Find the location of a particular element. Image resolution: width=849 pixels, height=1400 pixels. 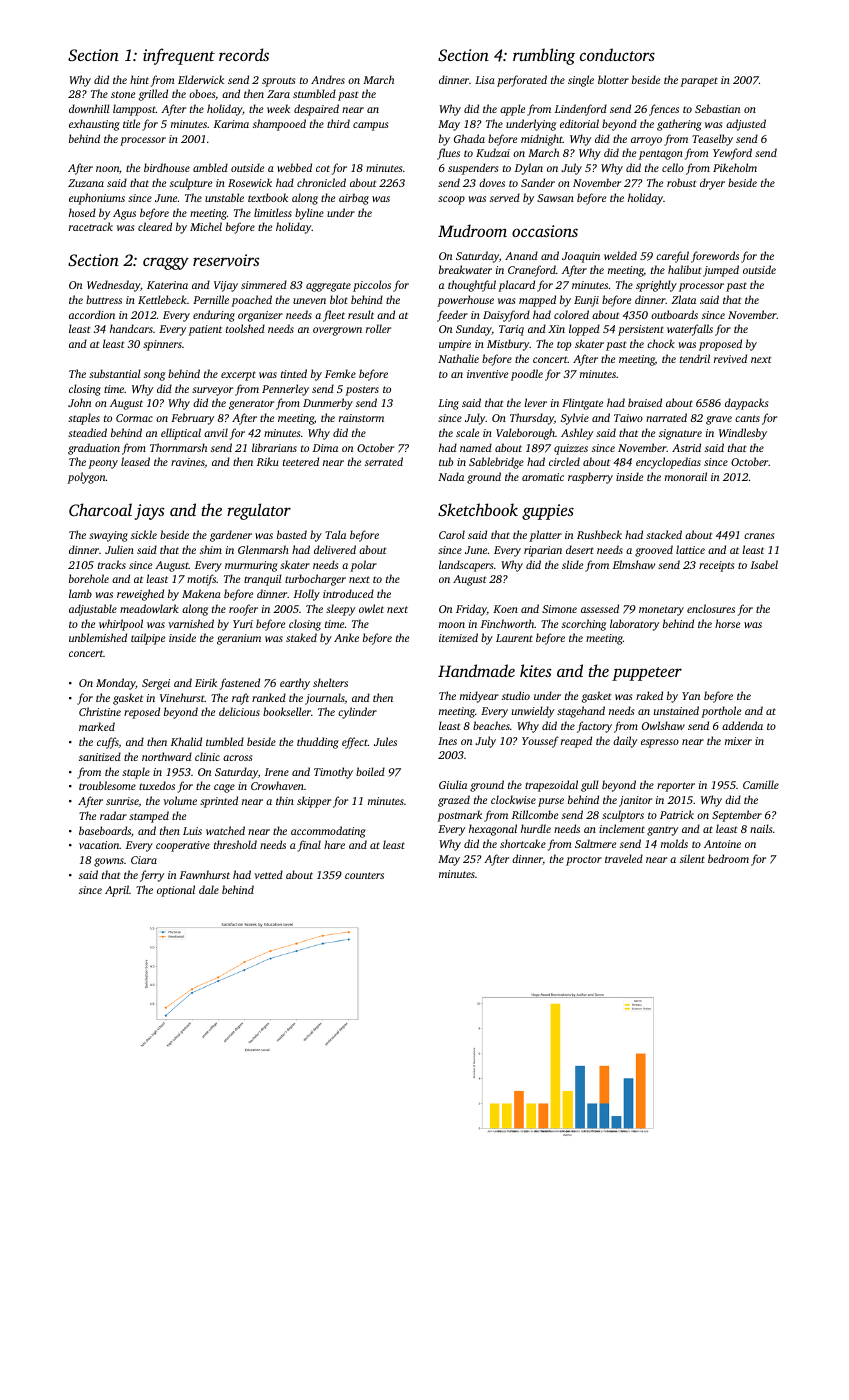

optional is located at coordinates (176, 891).
